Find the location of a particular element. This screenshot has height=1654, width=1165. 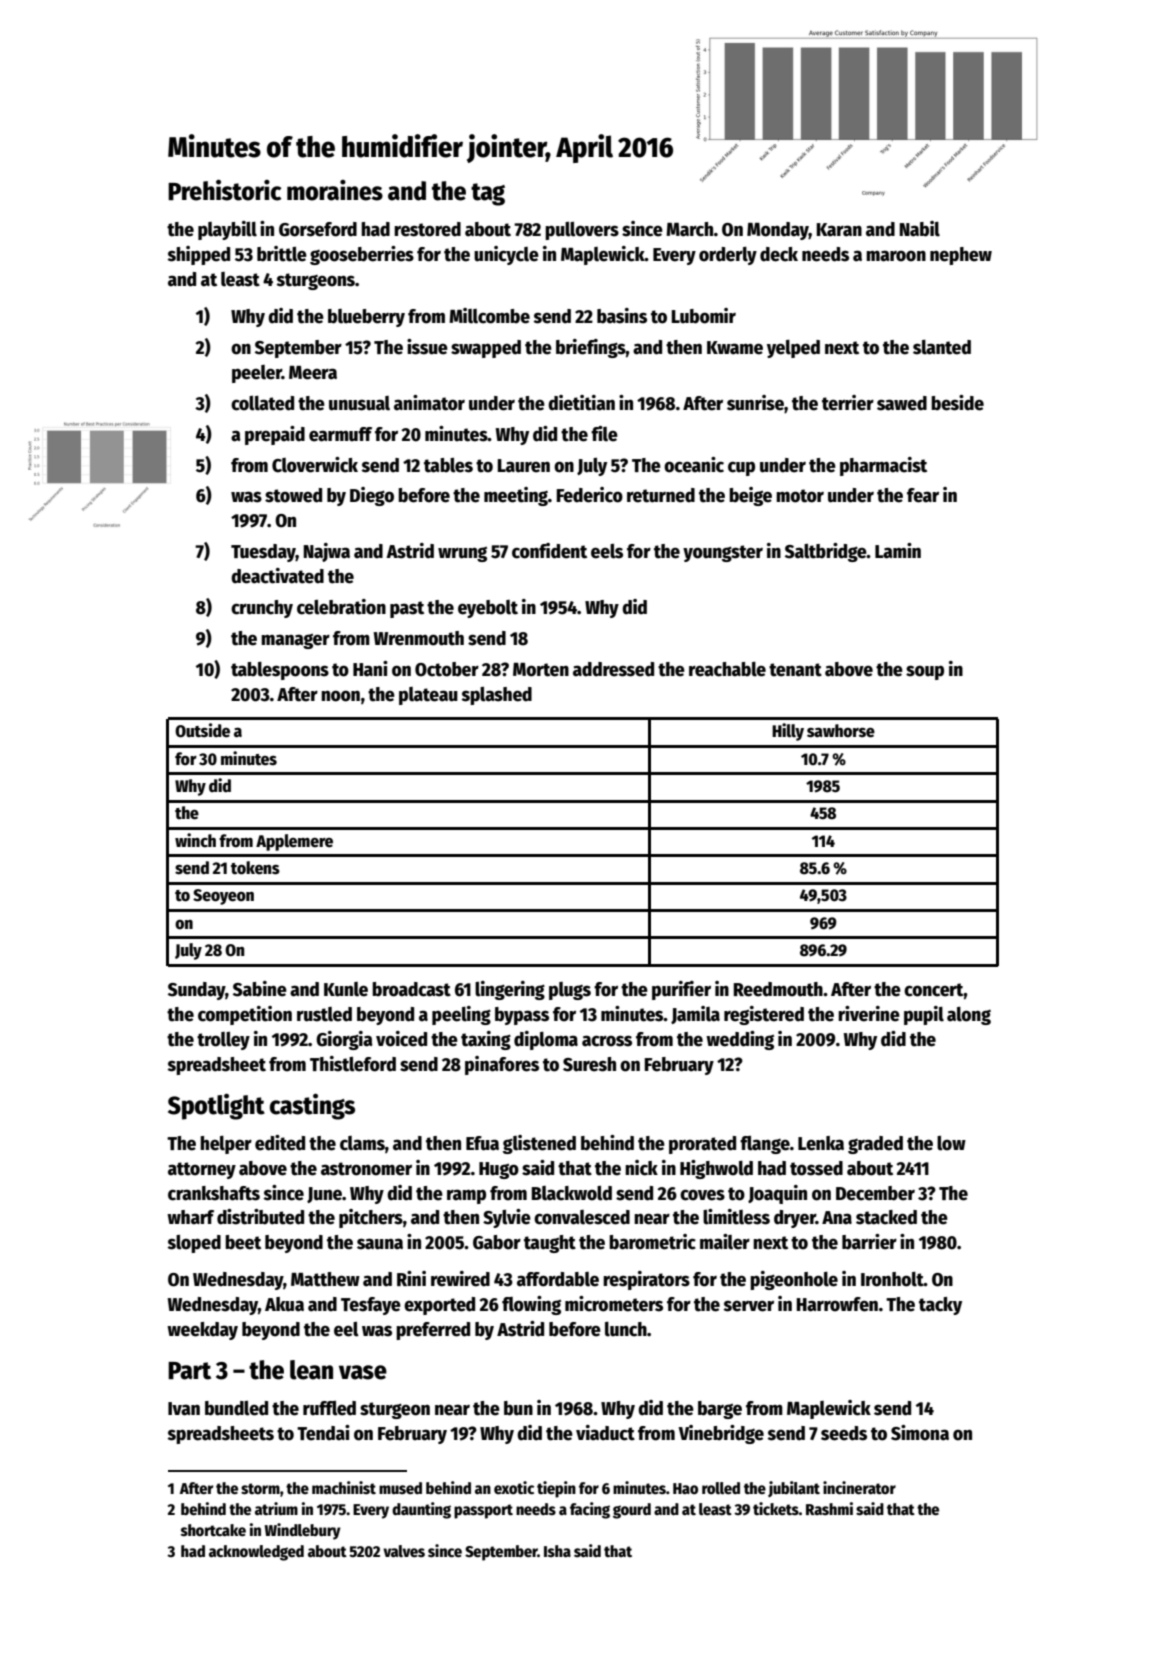

lunch is located at coordinates (626, 1329).
